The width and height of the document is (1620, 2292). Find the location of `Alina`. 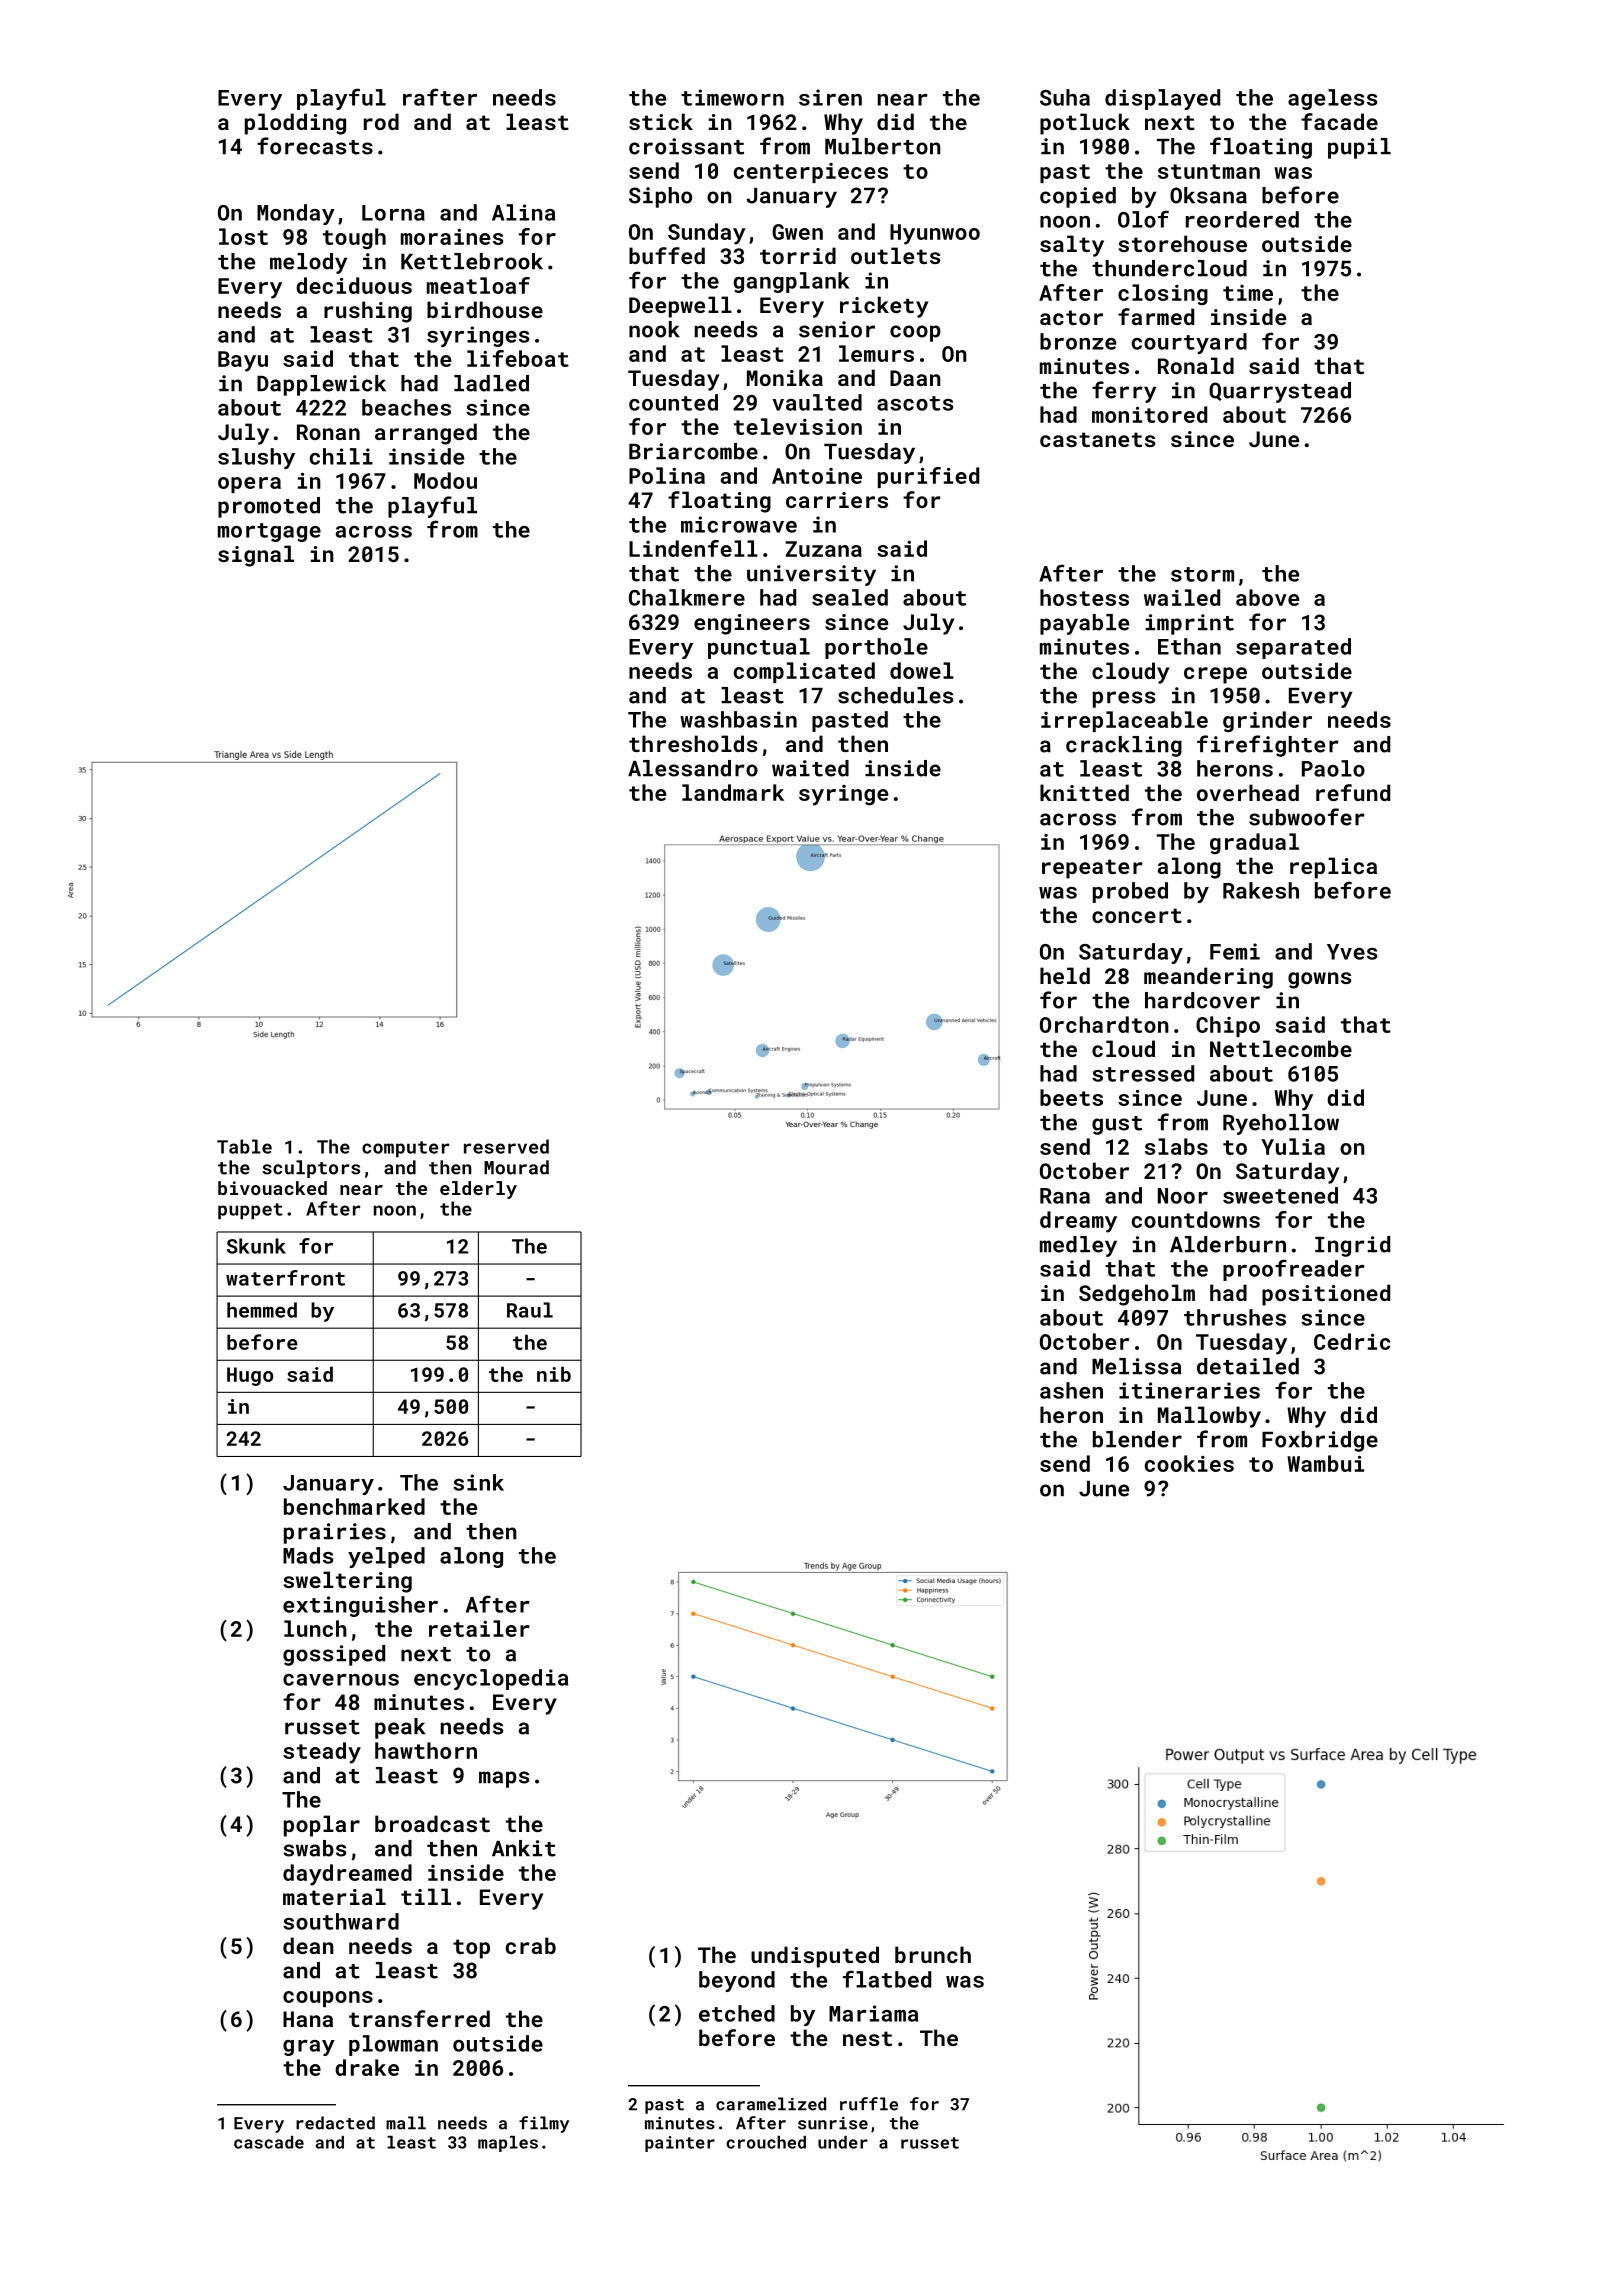

Alina is located at coordinates (523, 212).
